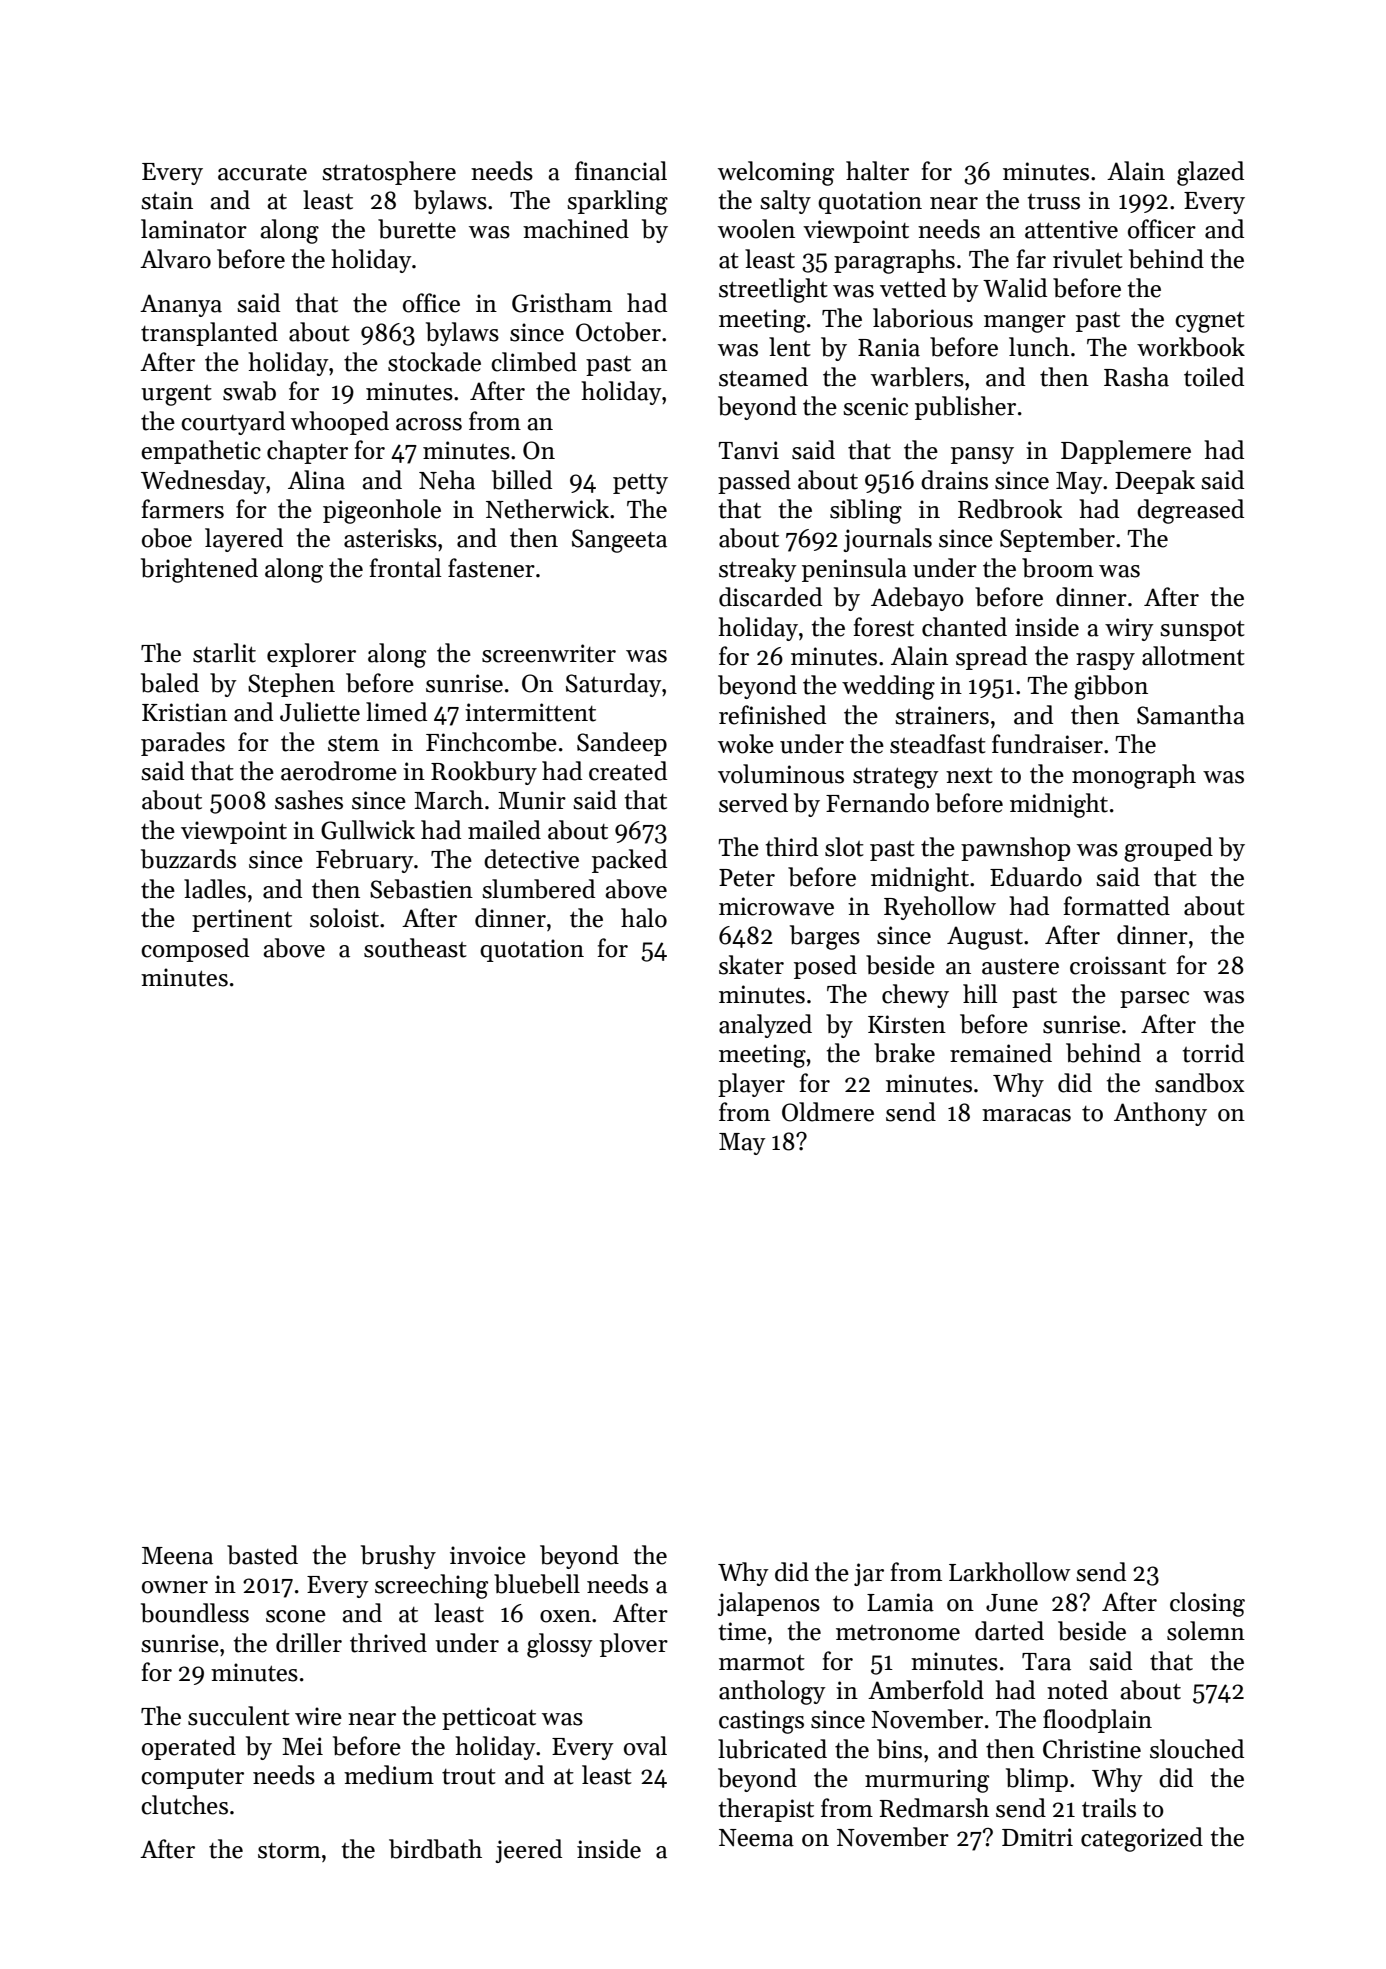 The image size is (1386, 1969). What do you see at coordinates (634, 1645) in the screenshot?
I see `plover` at bounding box center [634, 1645].
